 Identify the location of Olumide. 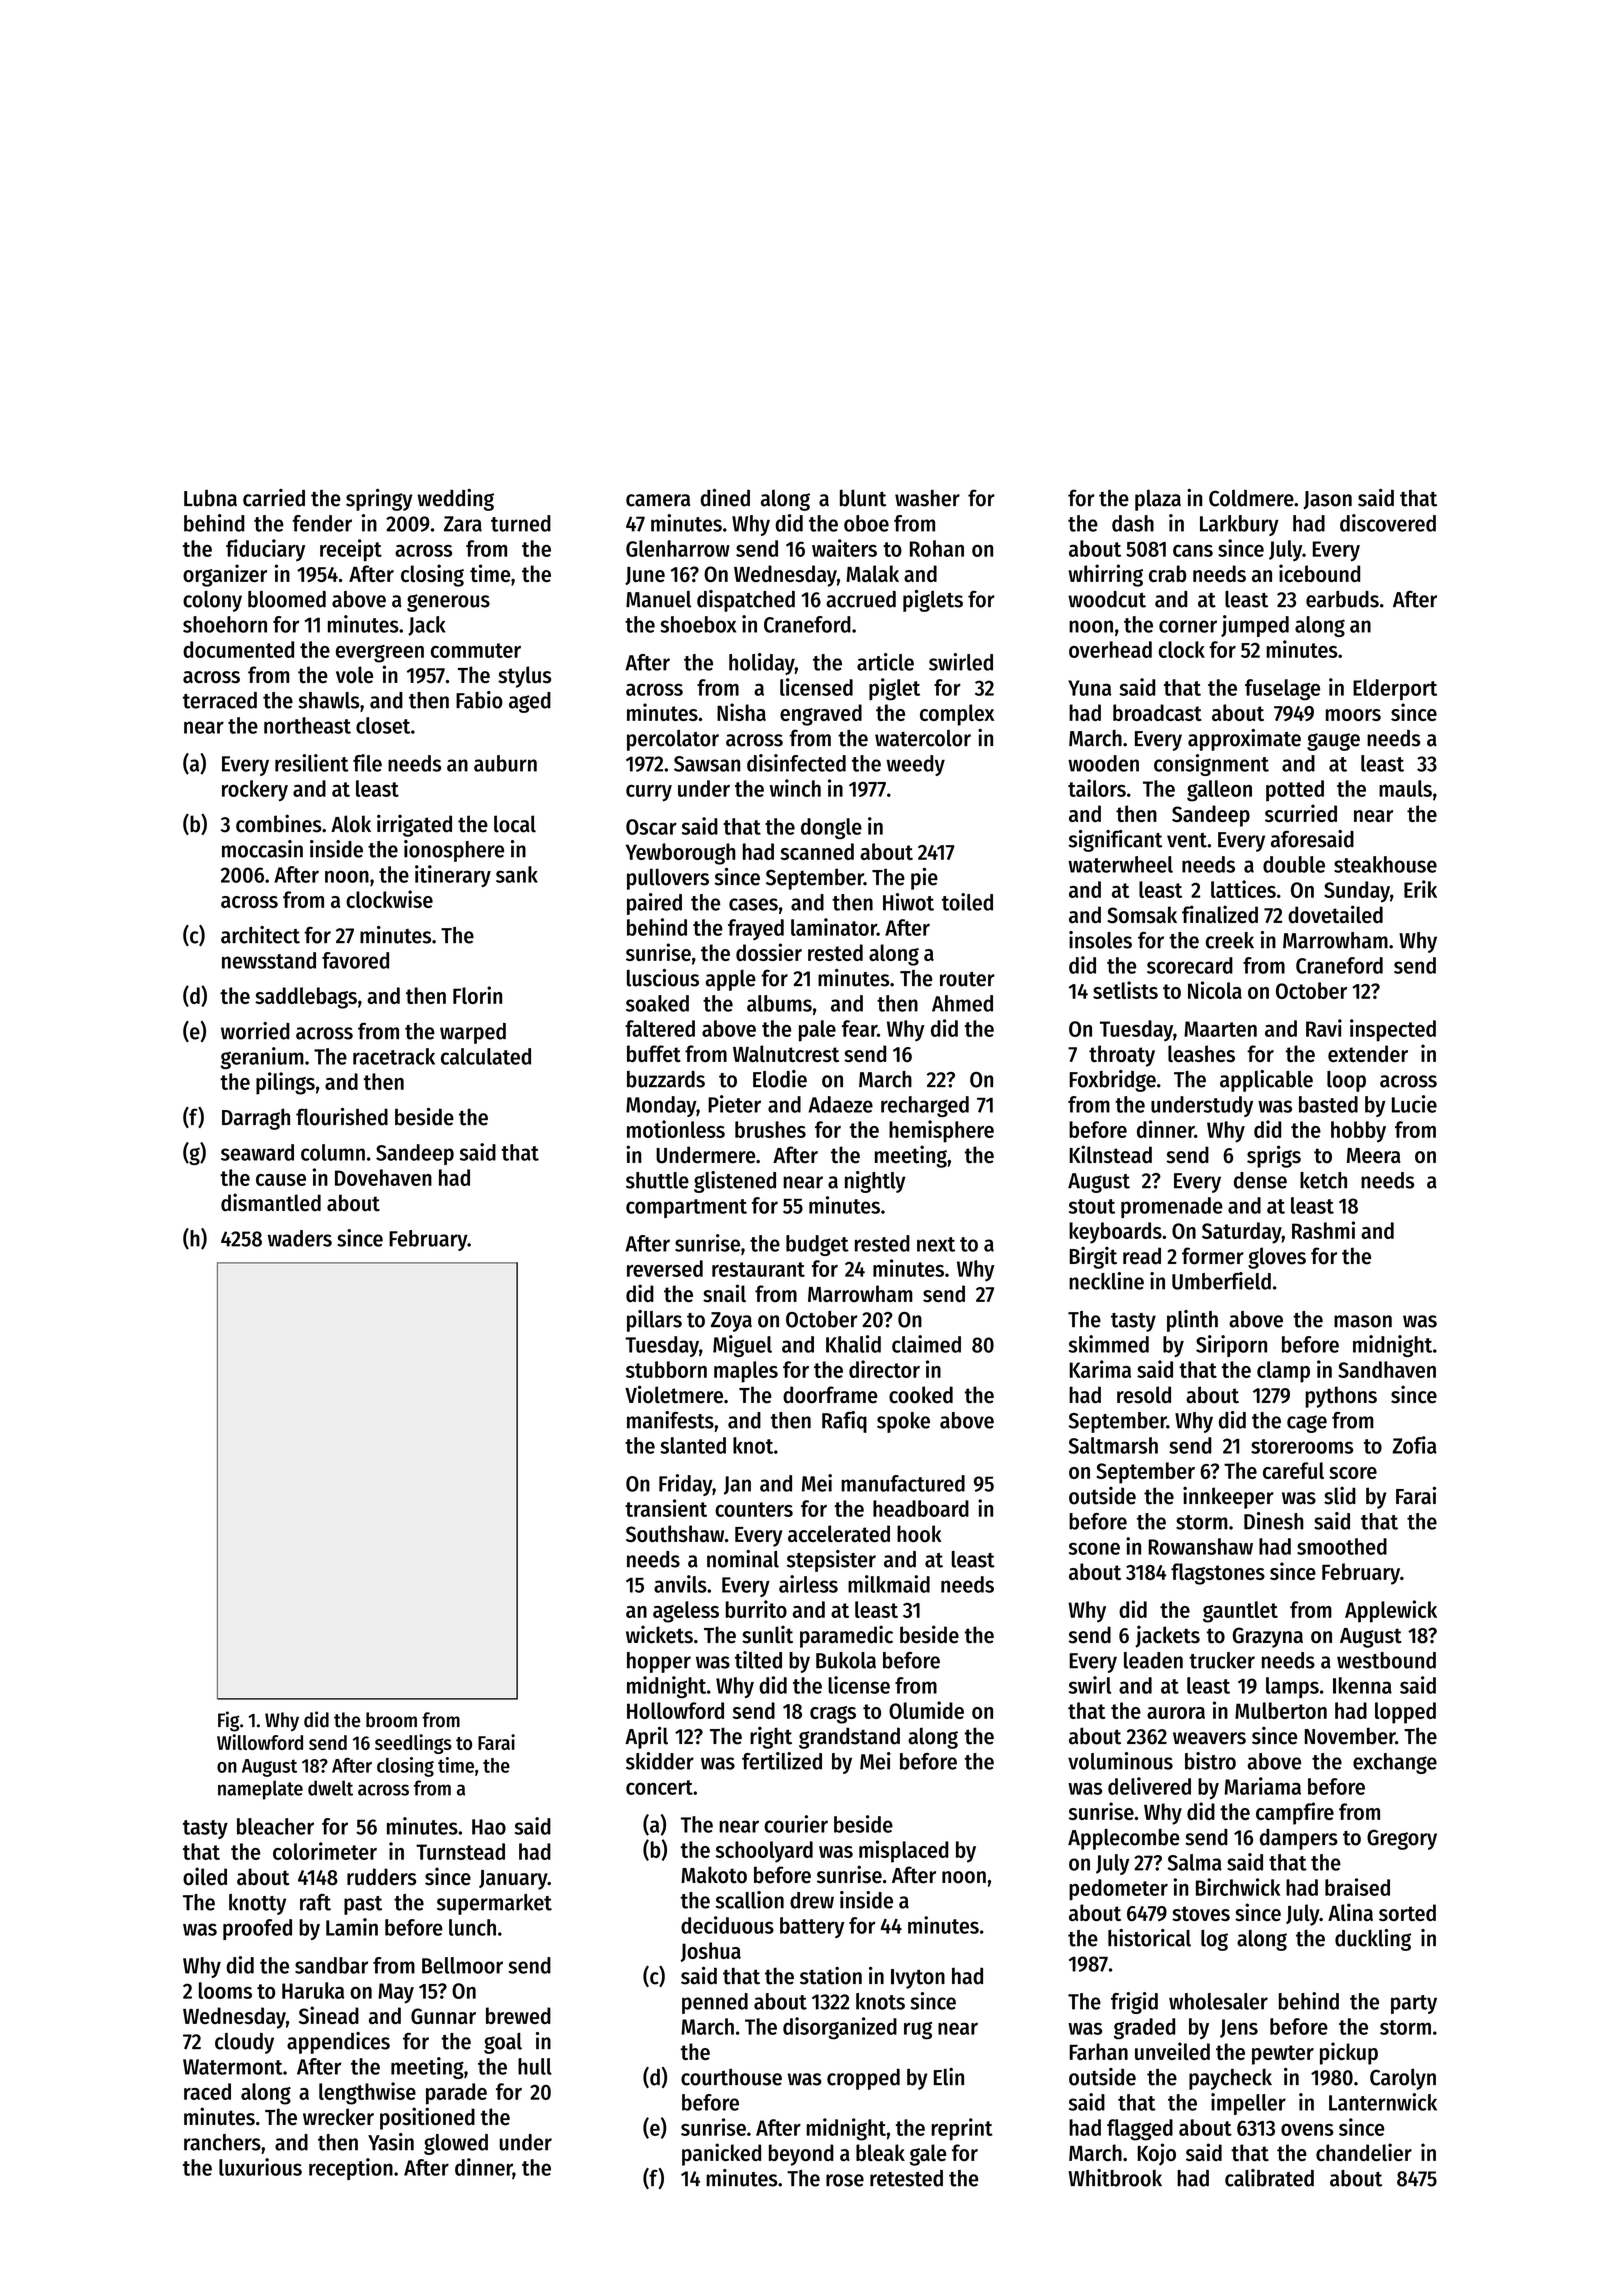
(926, 1710).
